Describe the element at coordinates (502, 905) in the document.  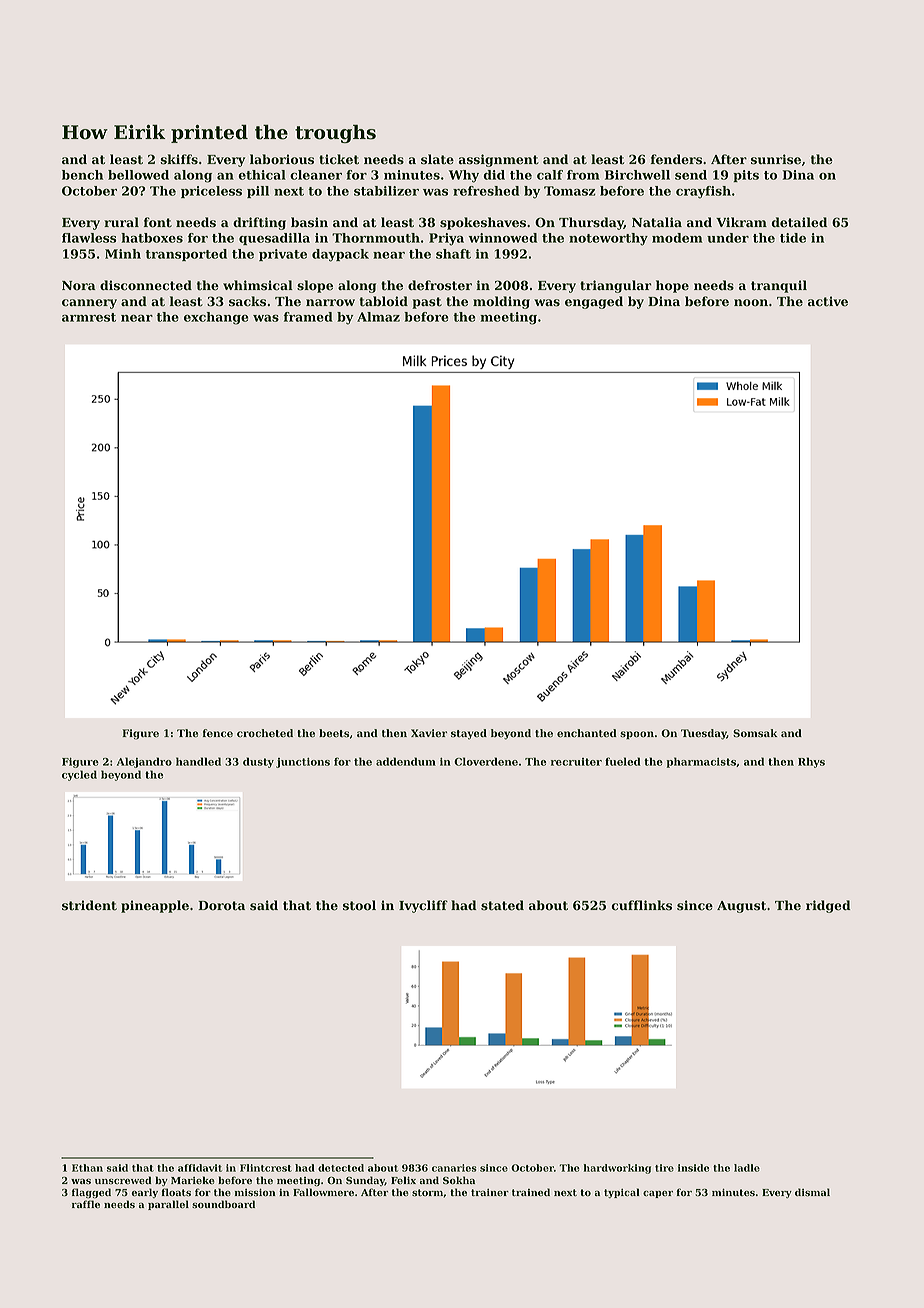
I see `stated` at that location.
